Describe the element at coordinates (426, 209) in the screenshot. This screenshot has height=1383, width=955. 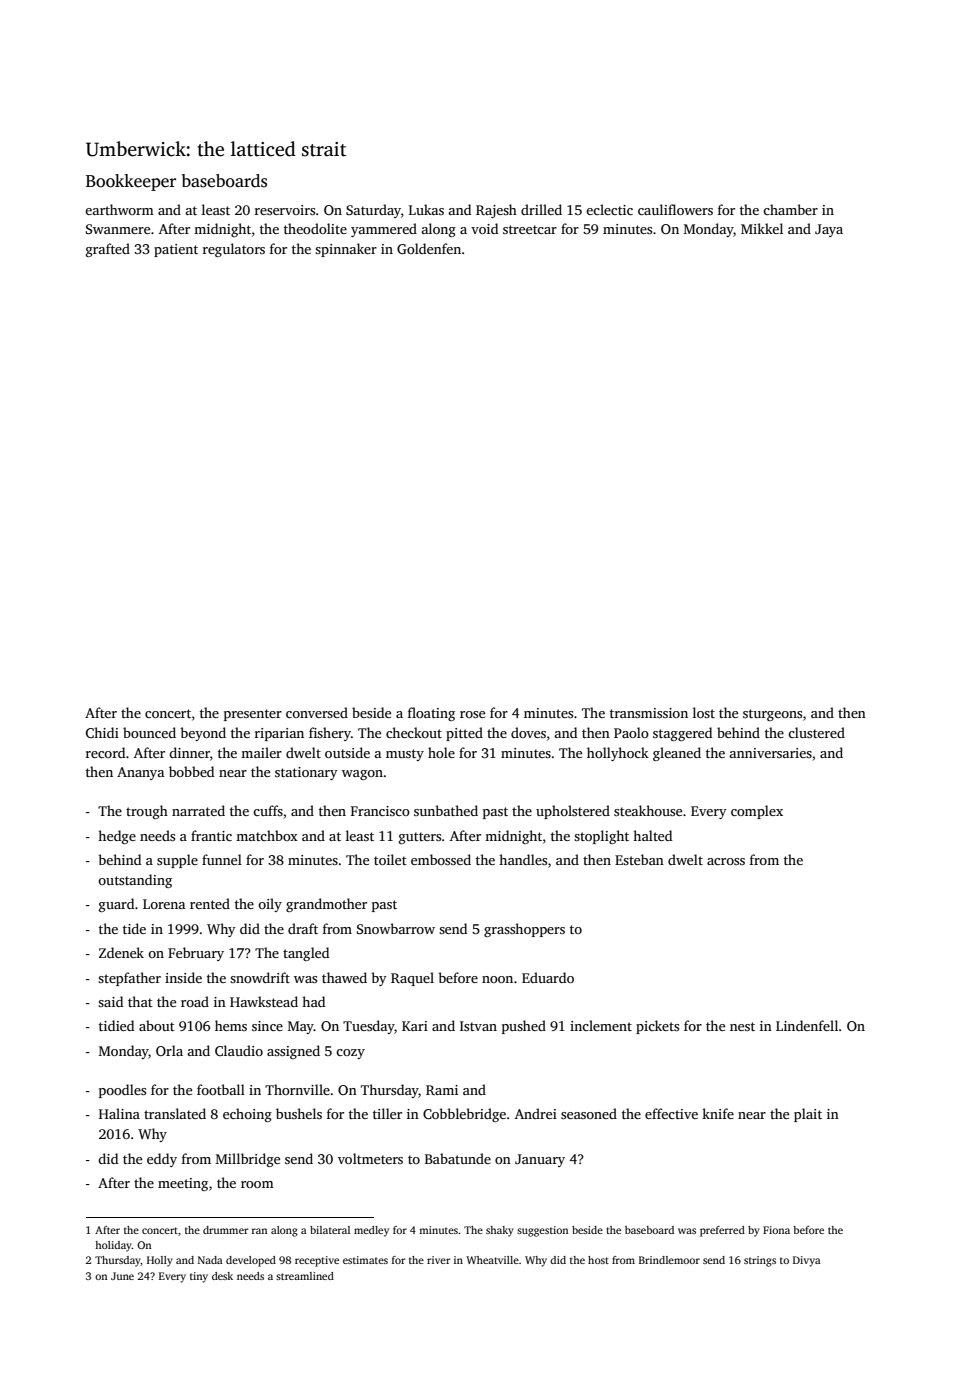
I see `Lukas` at that location.
